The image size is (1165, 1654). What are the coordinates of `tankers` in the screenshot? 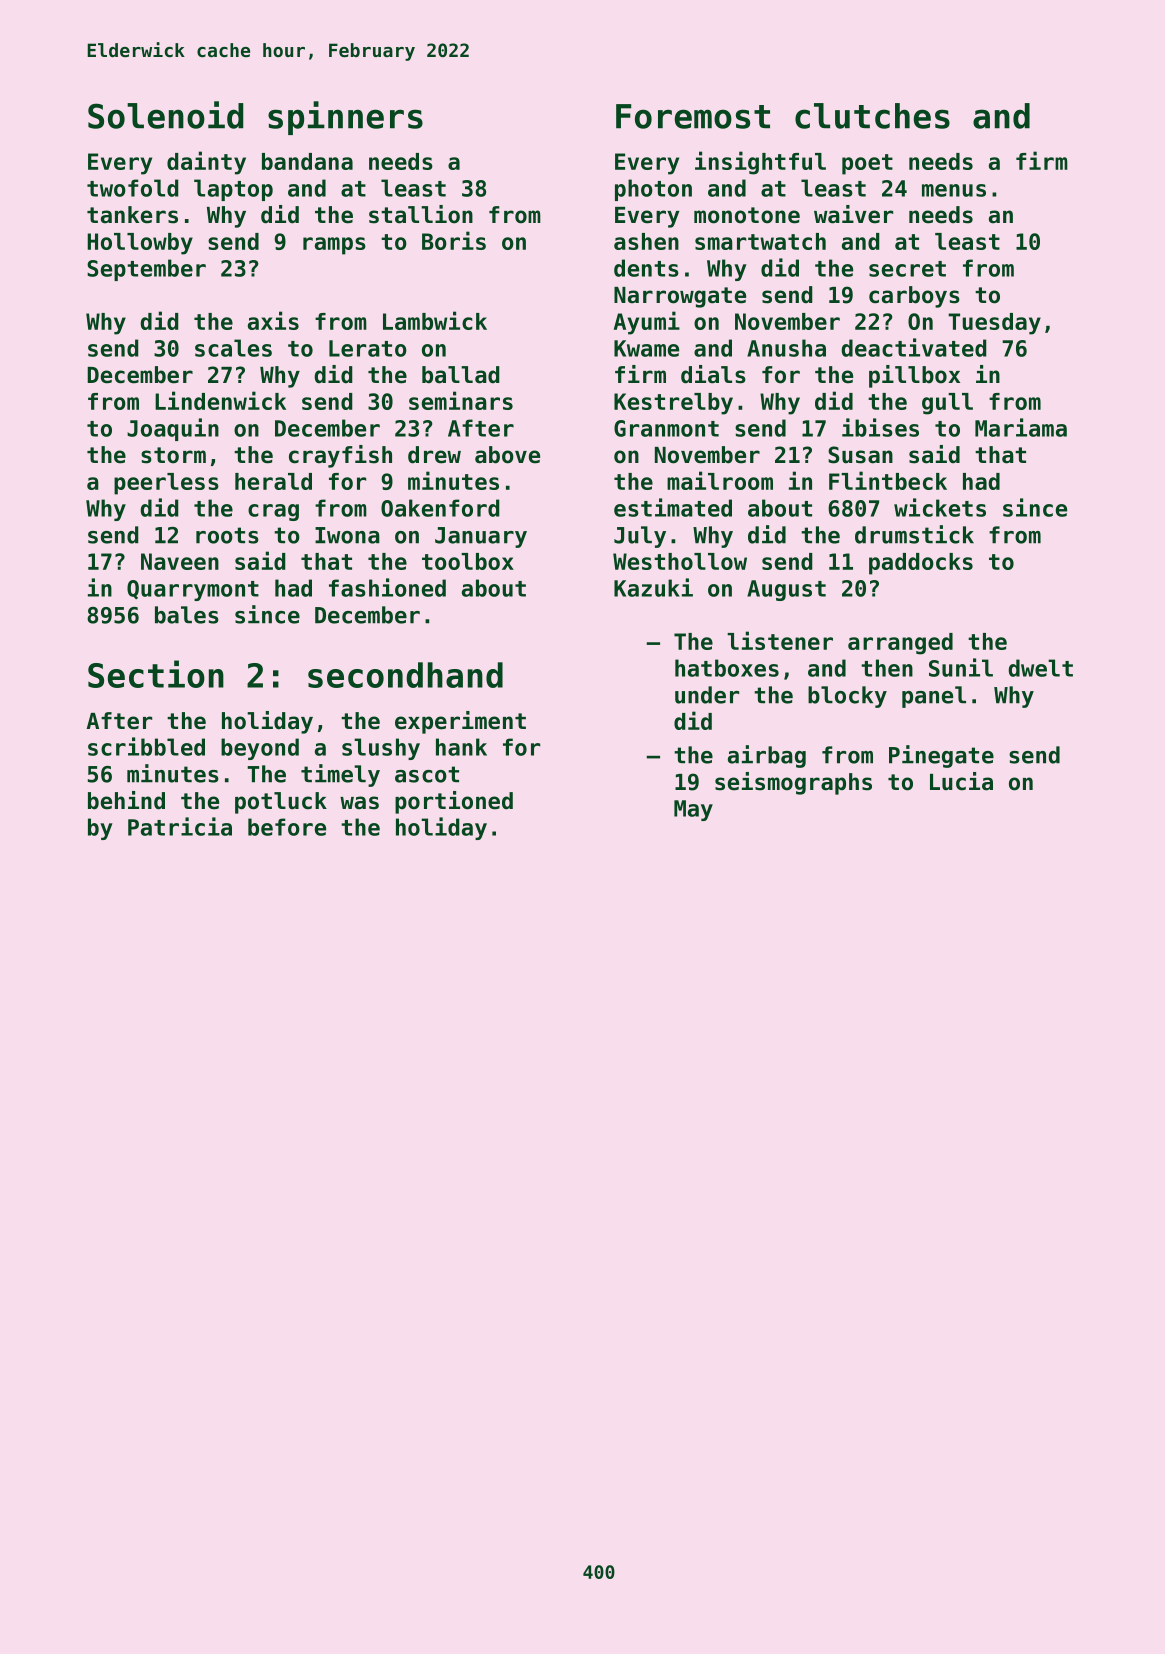 It's located at (132, 215).
